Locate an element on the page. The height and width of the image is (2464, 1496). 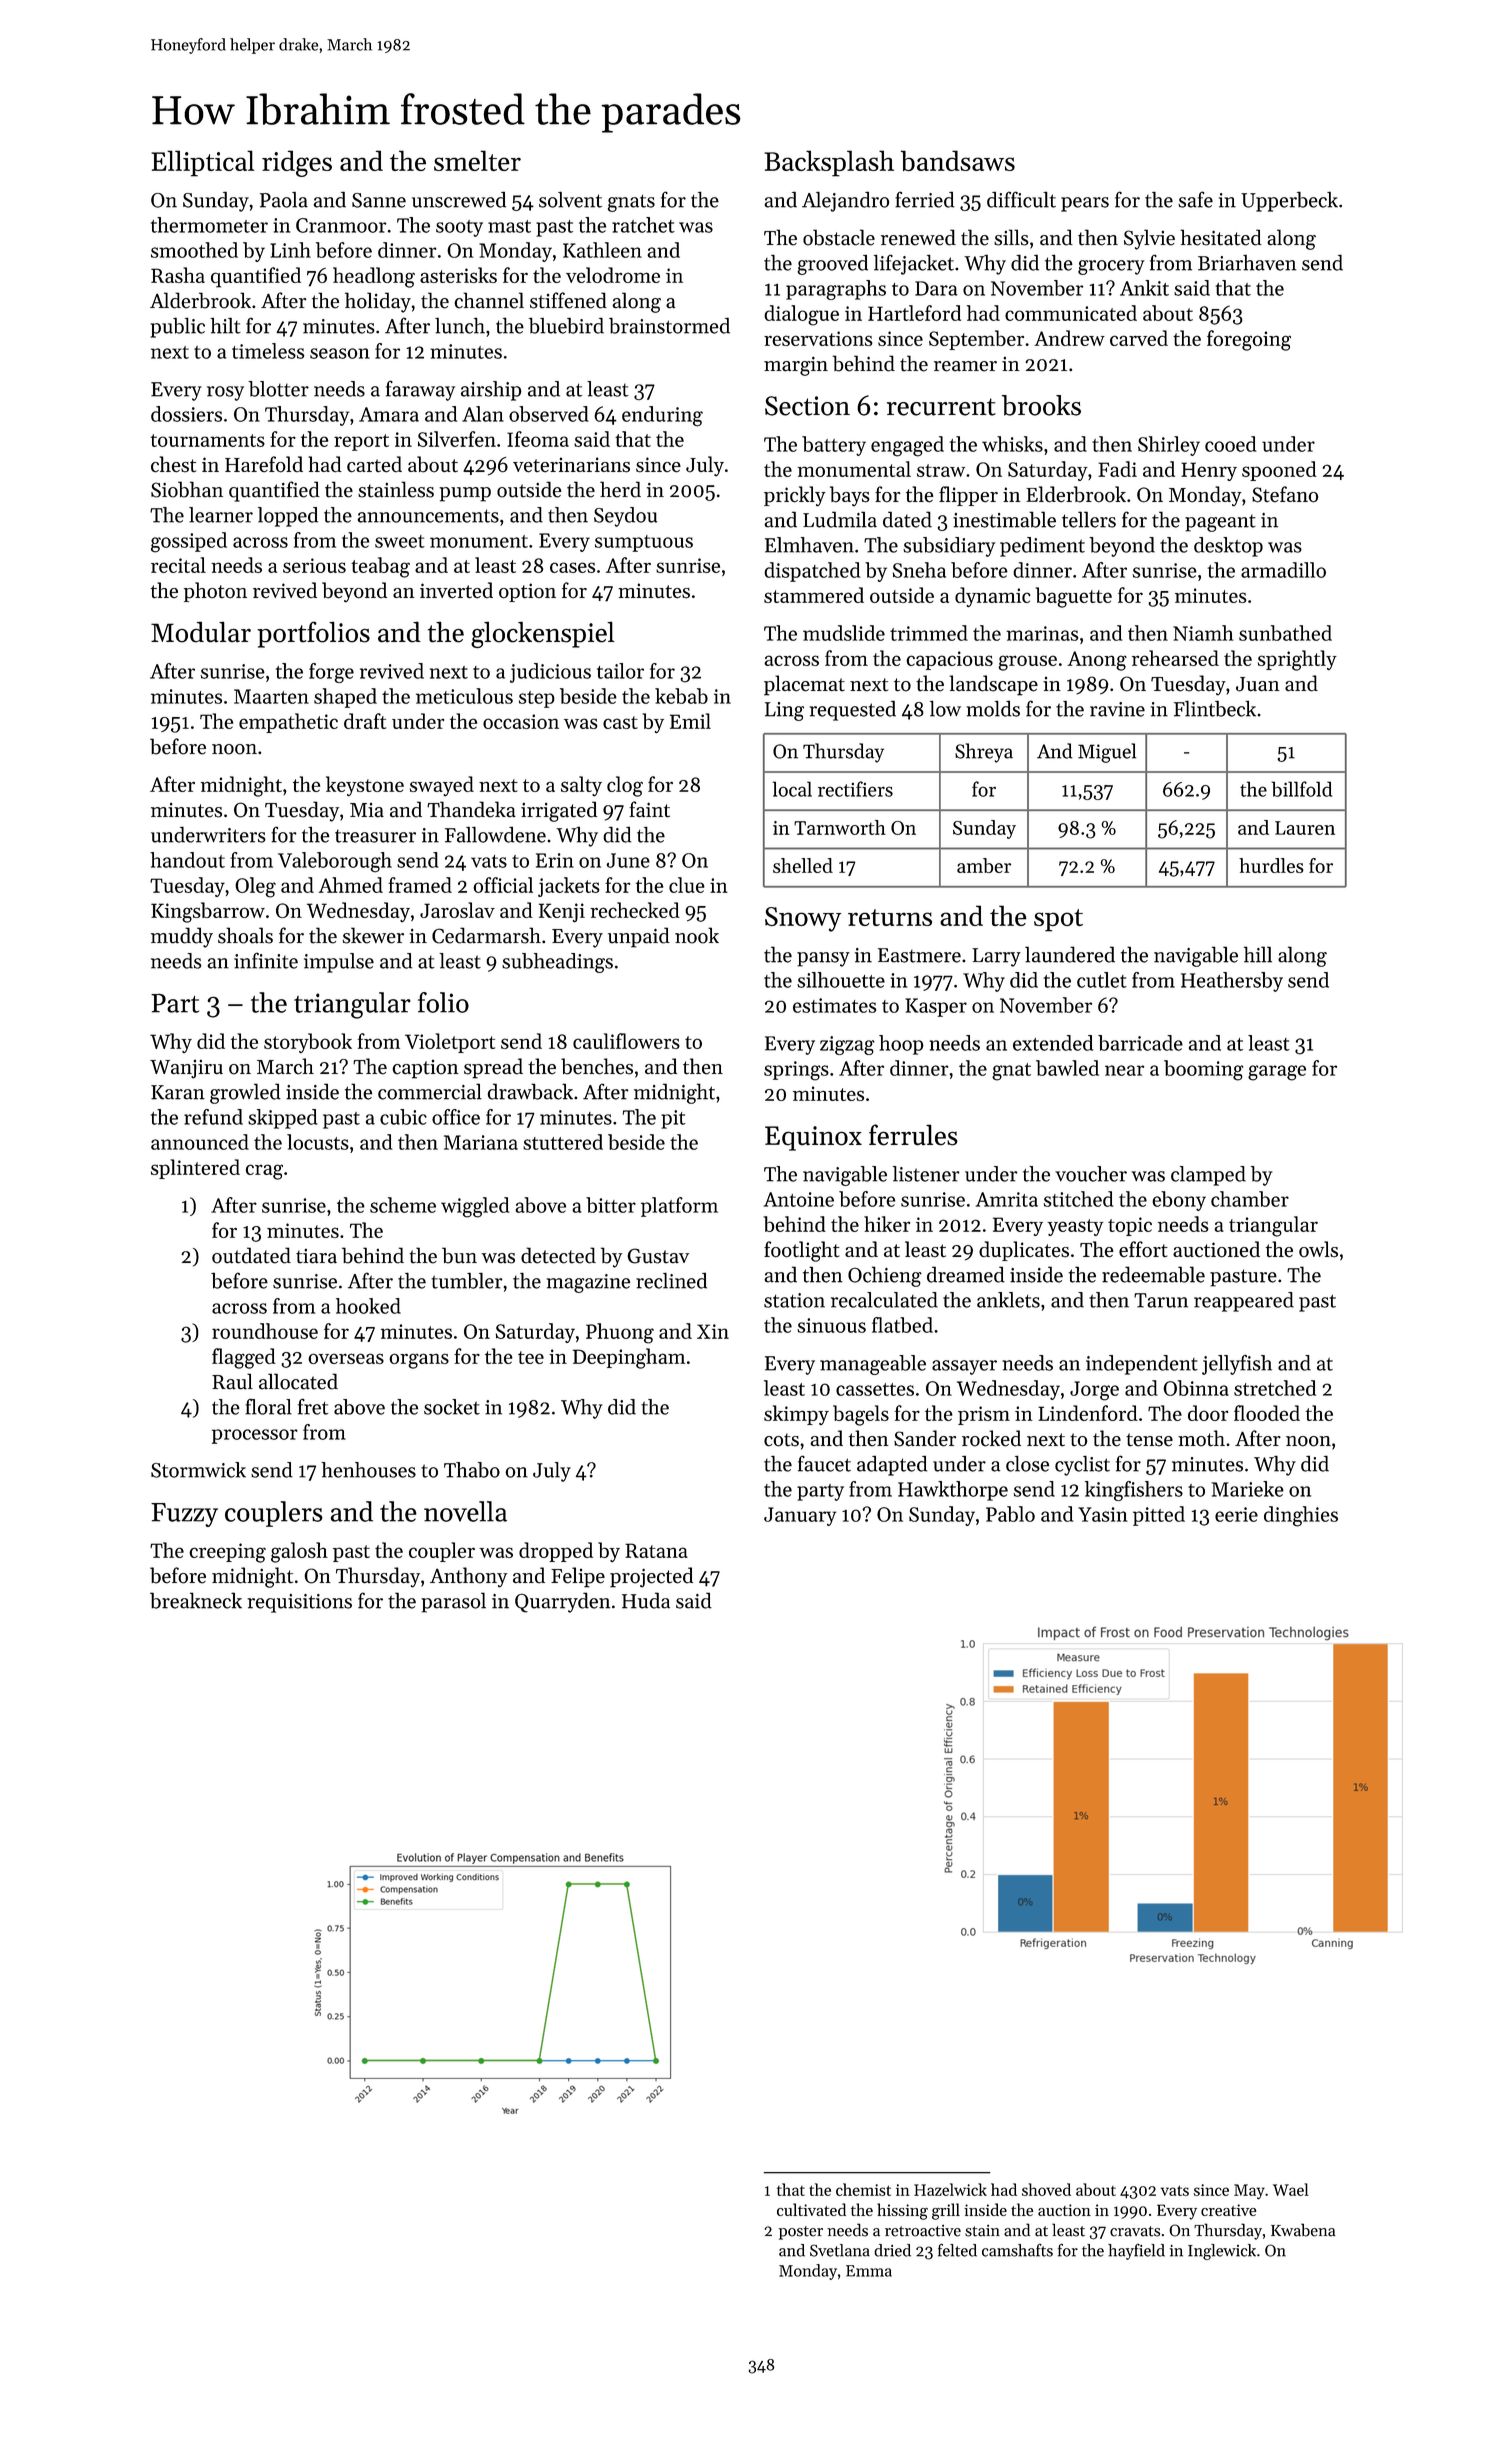
Wael is located at coordinates (1291, 2189).
